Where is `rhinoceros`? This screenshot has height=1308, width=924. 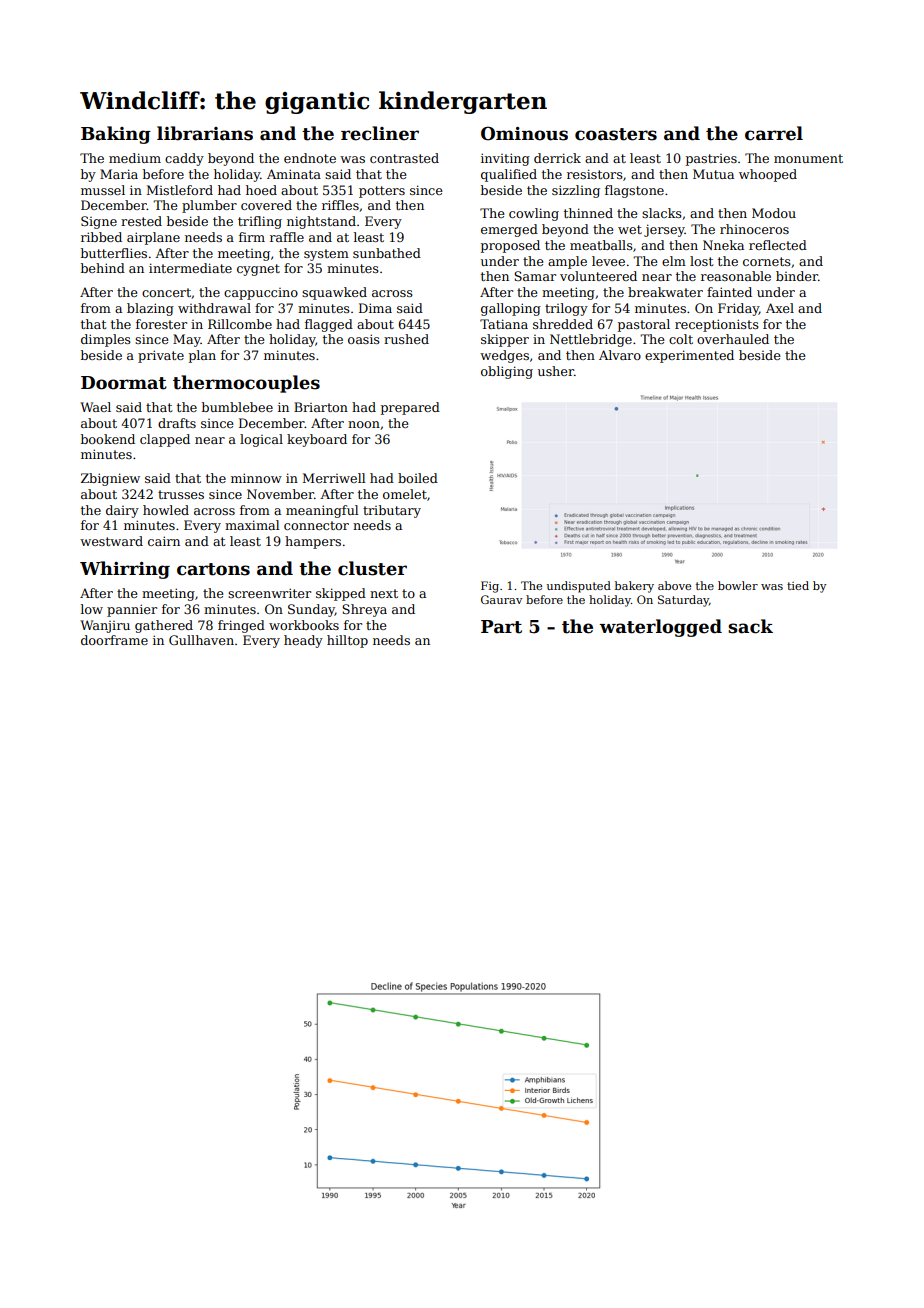 rhinoceros is located at coordinates (754, 229).
